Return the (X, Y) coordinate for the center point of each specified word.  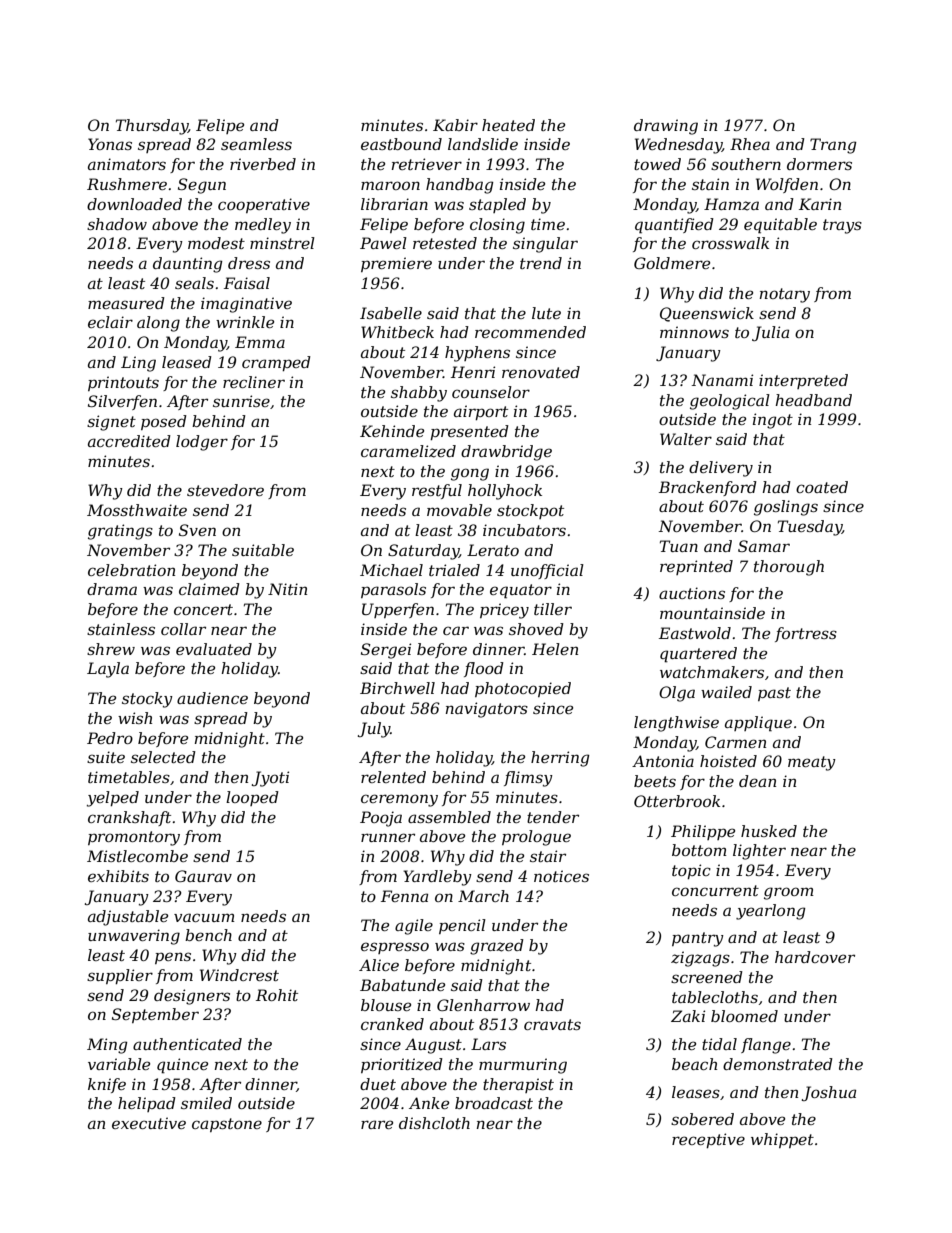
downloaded (134, 204)
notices (561, 876)
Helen (555, 649)
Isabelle (391, 313)
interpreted (803, 381)
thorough (789, 568)
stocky (147, 700)
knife (107, 1085)
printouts (123, 383)
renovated (541, 372)
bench (208, 935)
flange (766, 1046)
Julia (770, 333)
